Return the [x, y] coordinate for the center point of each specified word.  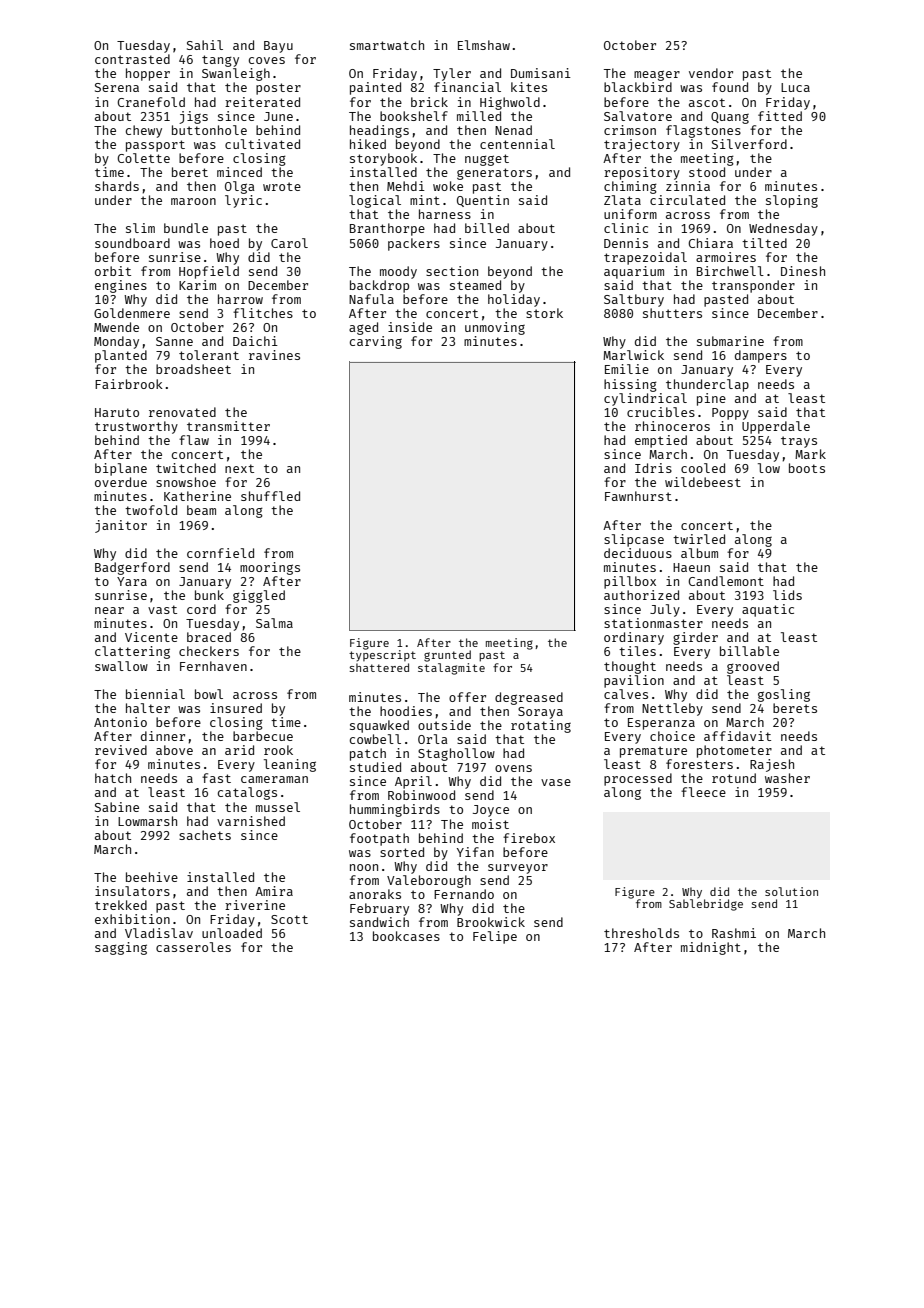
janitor [121, 526]
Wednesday [783, 229]
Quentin [483, 201]
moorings [270, 568]
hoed [224, 243]
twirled [699, 539]
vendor [711, 73]
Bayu [278, 47]
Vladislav [159, 933]
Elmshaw [484, 45]
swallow [121, 666]
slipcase [634, 540]
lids [787, 595]
